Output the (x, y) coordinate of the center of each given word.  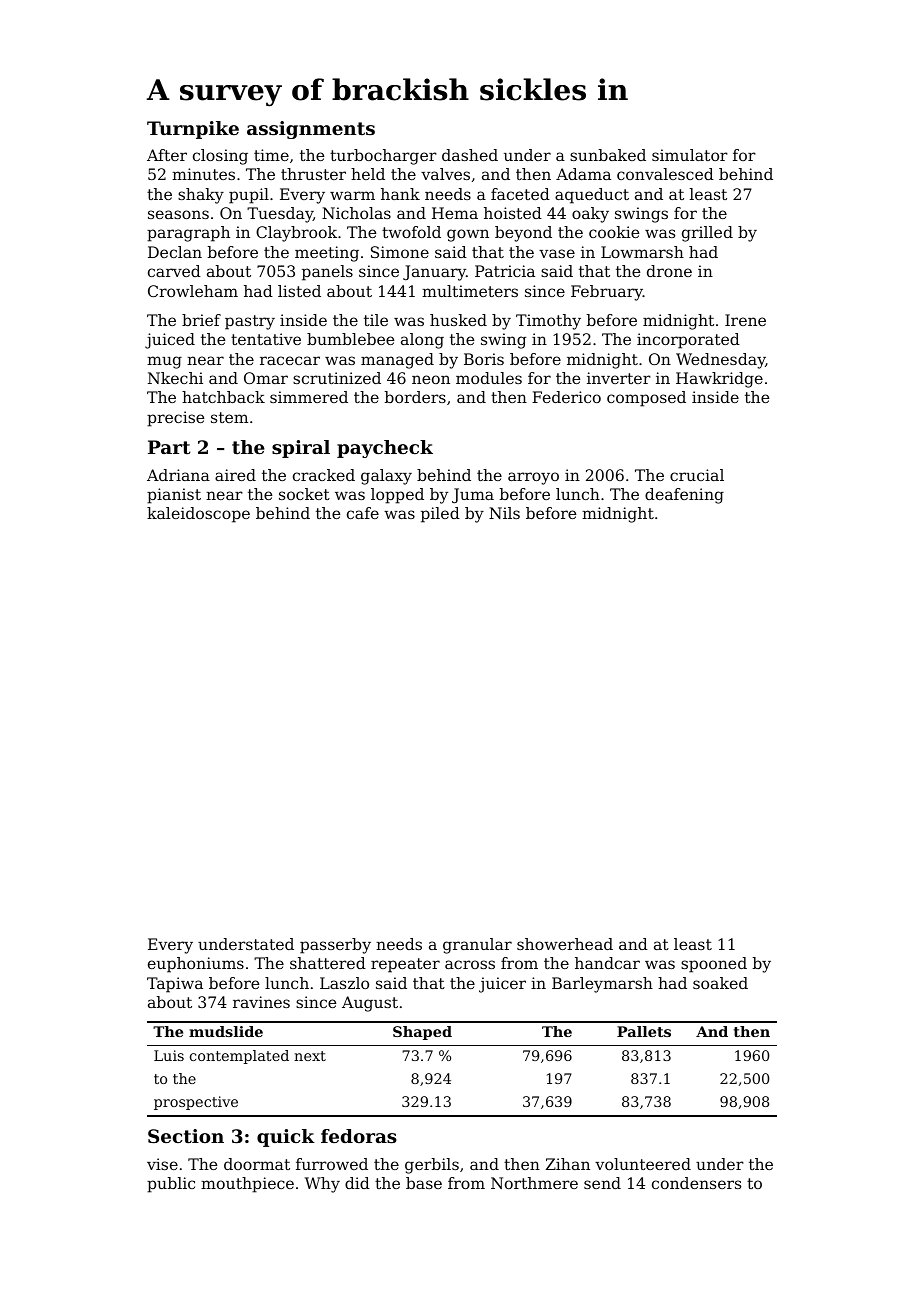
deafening (684, 496)
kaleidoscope (198, 515)
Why (322, 1185)
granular (477, 946)
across (470, 964)
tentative (266, 339)
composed (646, 399)
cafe (363, 513)
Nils (504, 513)
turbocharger (383, 157)
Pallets (644, 1031)
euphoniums (196, 965)
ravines (261, 1002)
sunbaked (608, 155)
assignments (311, 130)
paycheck (385, 449)
